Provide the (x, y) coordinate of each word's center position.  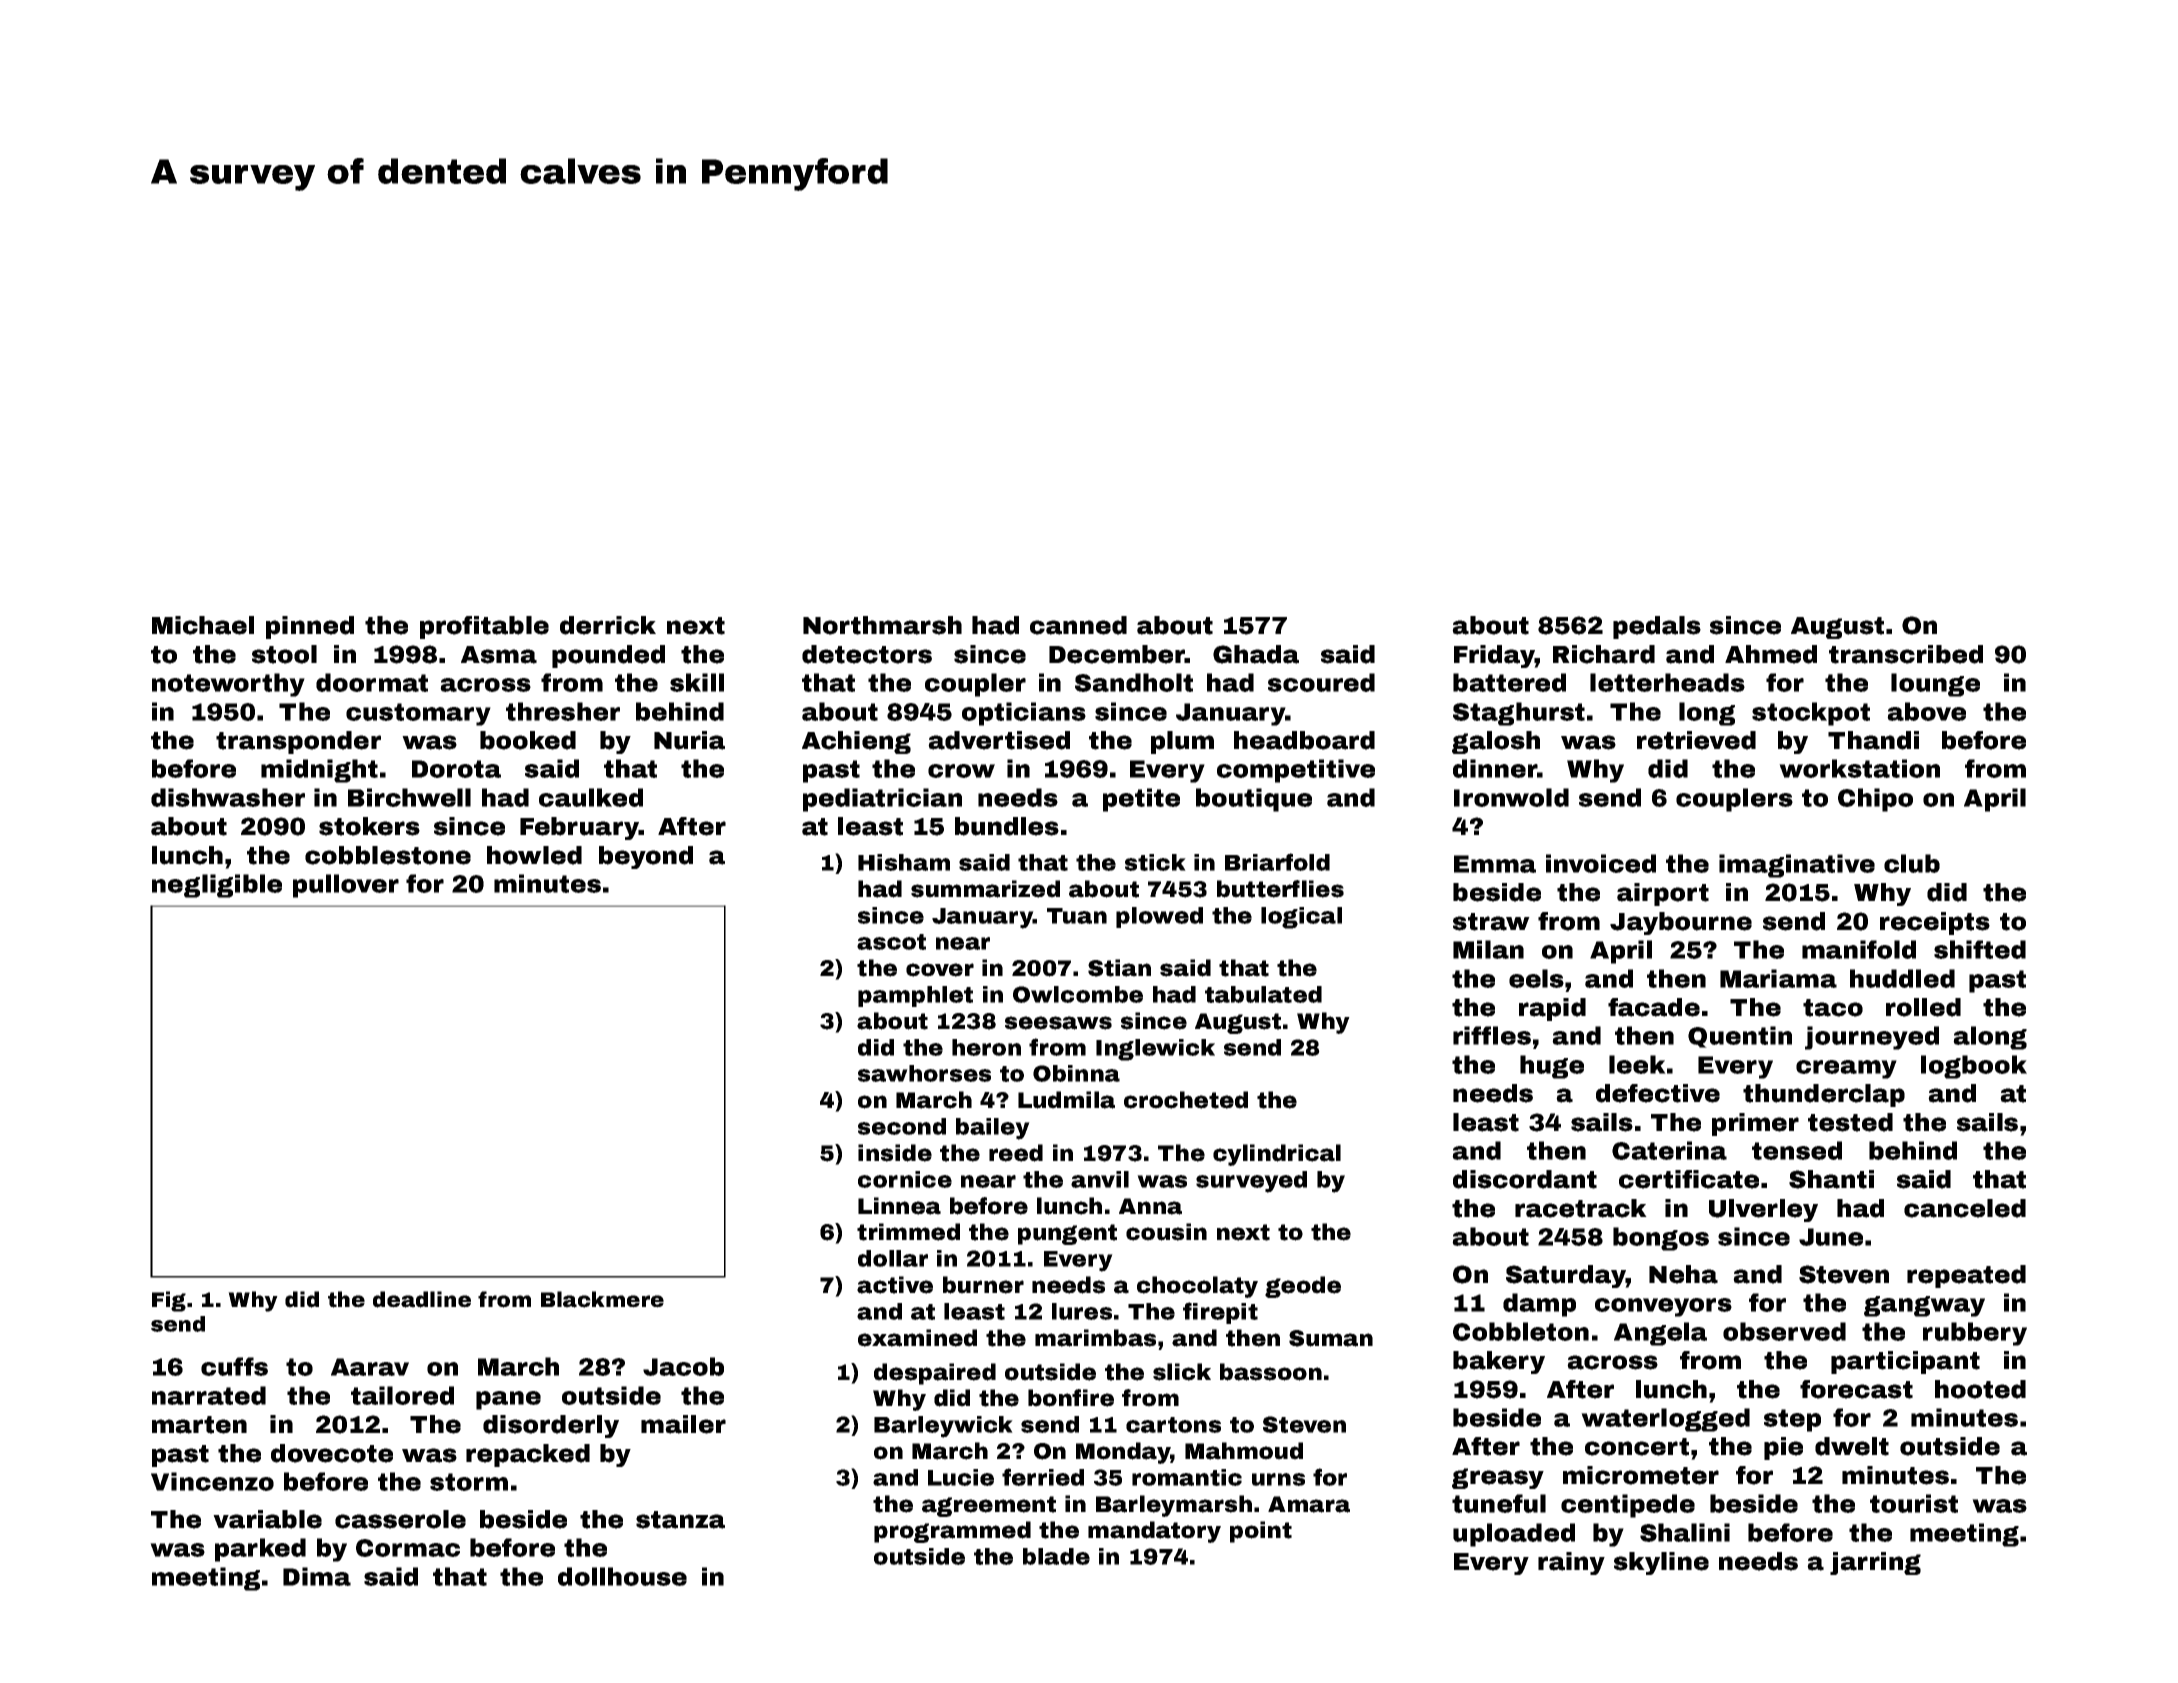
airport (1663, 894)
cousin (1166, 1232)
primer (1755, 1124)
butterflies (1280, 889)
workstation (1859, 768)
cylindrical (1277, 1155)
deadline (422, 1299)
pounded (608, 656)
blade (1056, 1556)
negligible (217, 886)
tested (1850, 1122)
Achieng (856, 742)
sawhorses (924, 1073)
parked (260, 1550)
